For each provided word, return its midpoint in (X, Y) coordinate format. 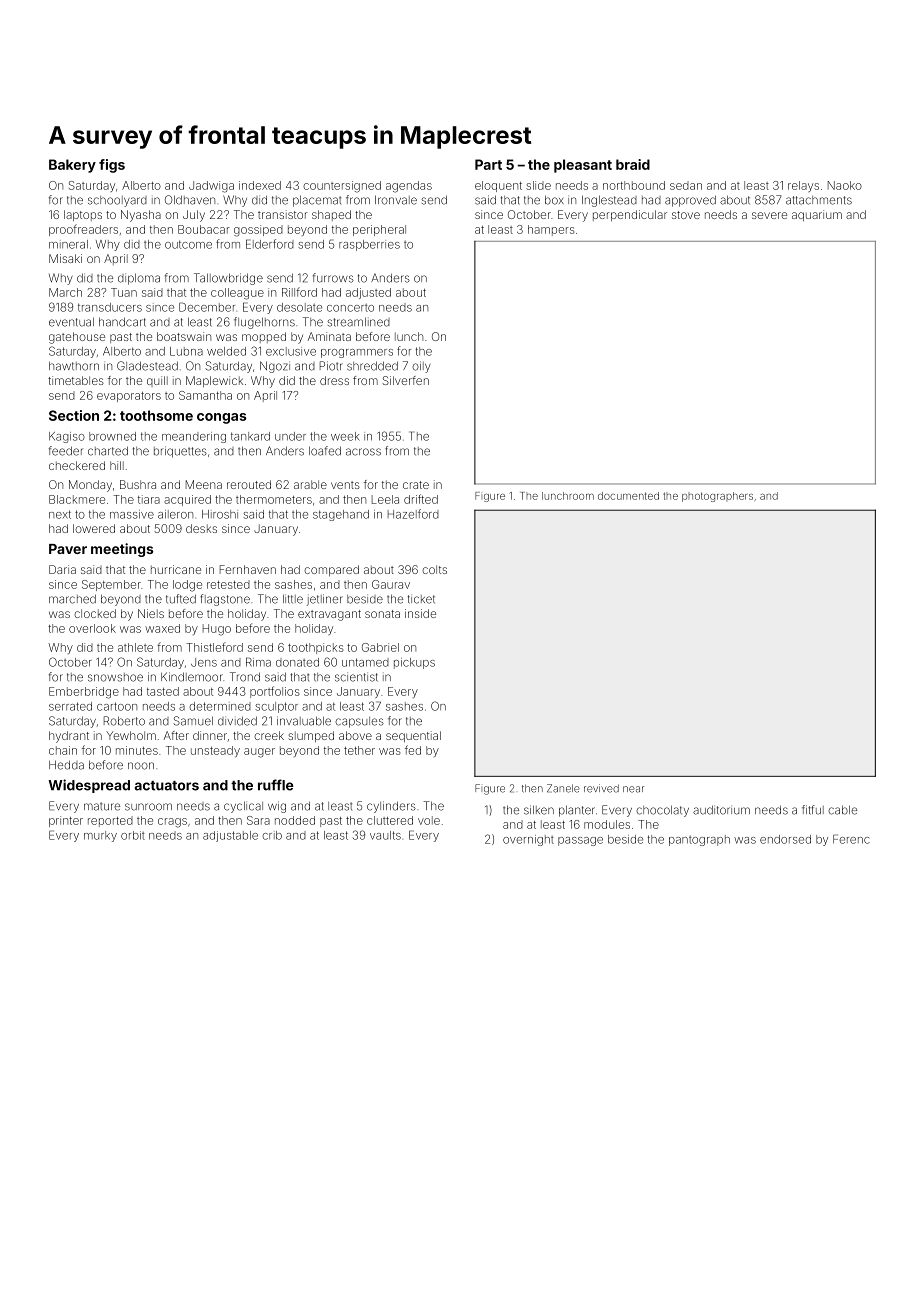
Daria (62, 569)
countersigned (342, 187)
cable (842, 810)
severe (769, 215)
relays (803, 186)
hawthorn (74, 366)
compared (331, 570)
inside (420, 613)
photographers (717, 497)
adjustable (230, 836)
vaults (385, 835)
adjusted (368, 293)
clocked (95, 613)
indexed (260, 185)
